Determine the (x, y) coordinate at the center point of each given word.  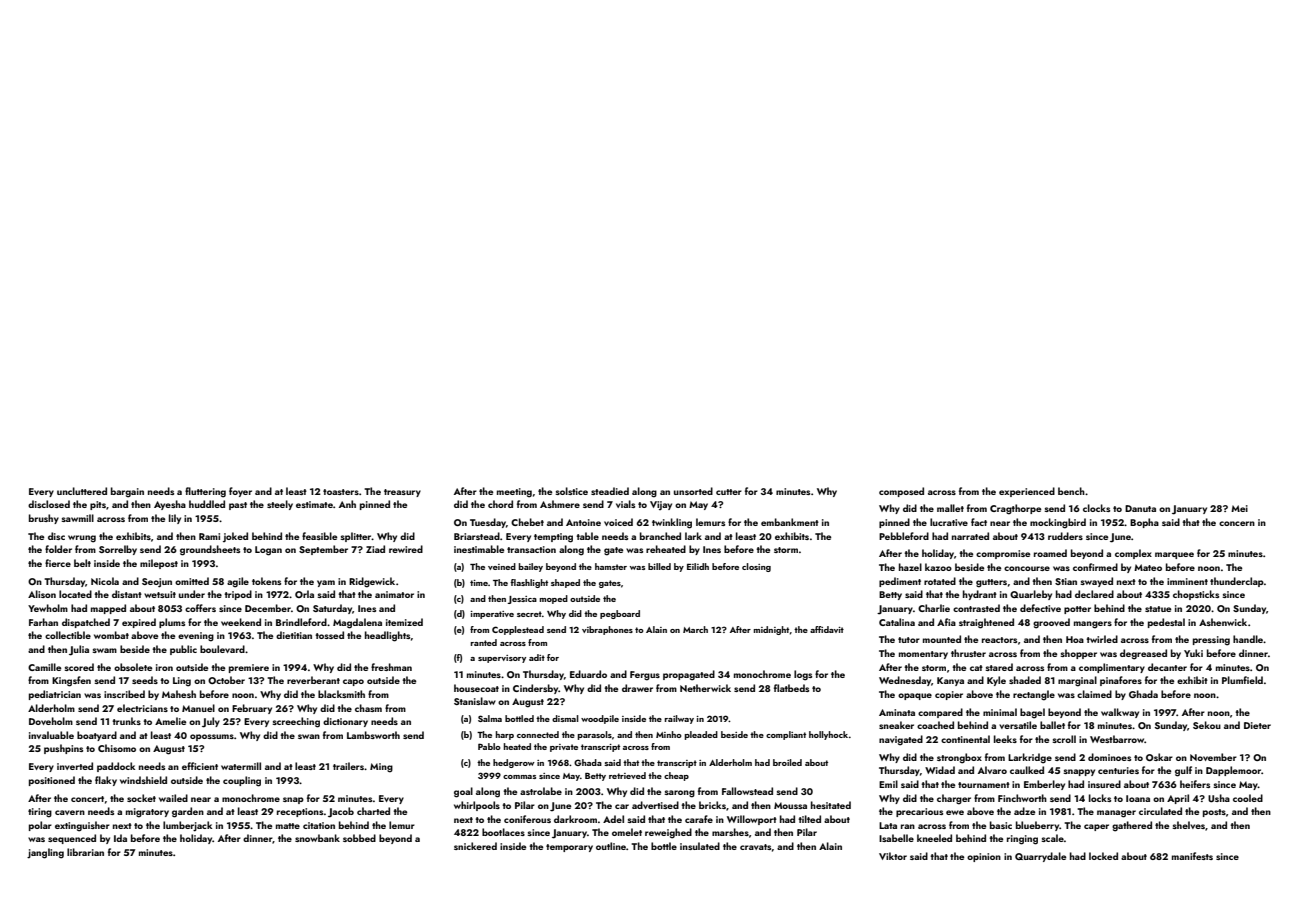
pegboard (620, 614)
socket (141, 798)
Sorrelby (118, 550)
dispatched (86, 623)
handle (1248, 639)
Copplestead (518, 630)
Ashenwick (1223, 622)
